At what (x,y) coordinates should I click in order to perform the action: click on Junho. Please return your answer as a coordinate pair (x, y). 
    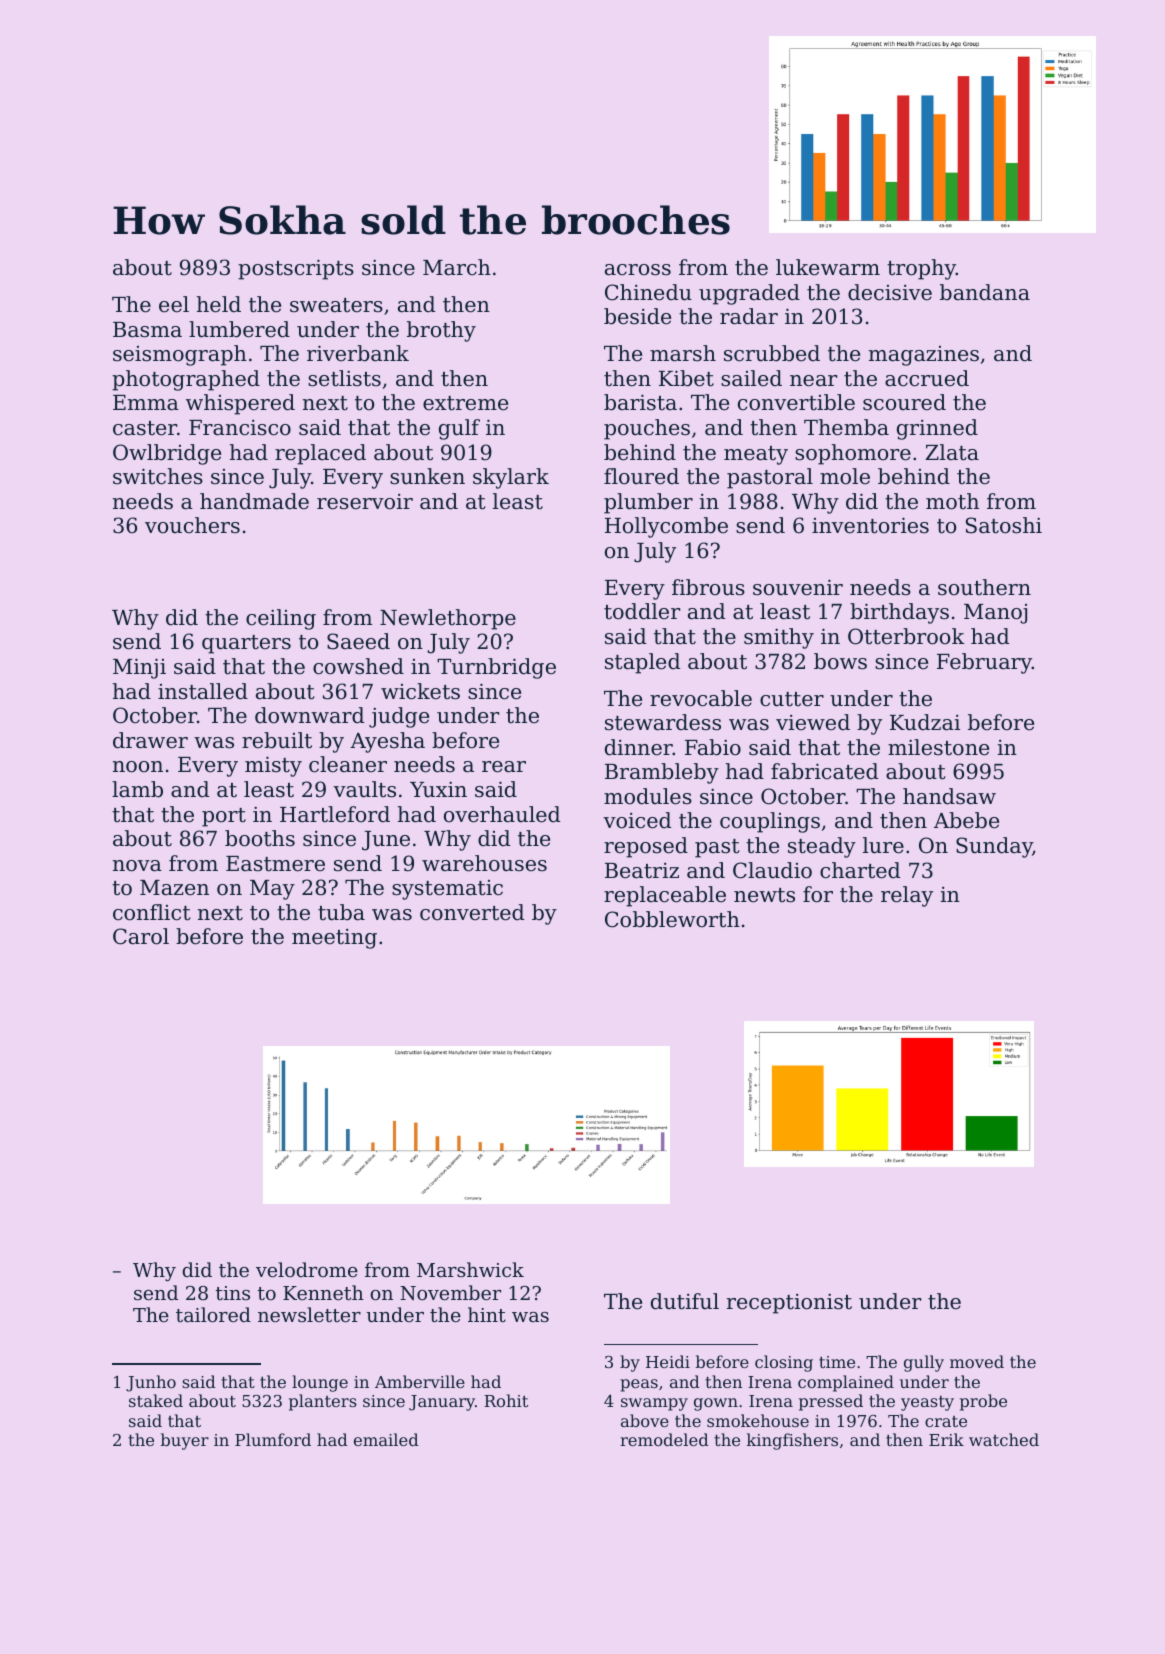
    Looking at the image, I should click on (151, 1383).
